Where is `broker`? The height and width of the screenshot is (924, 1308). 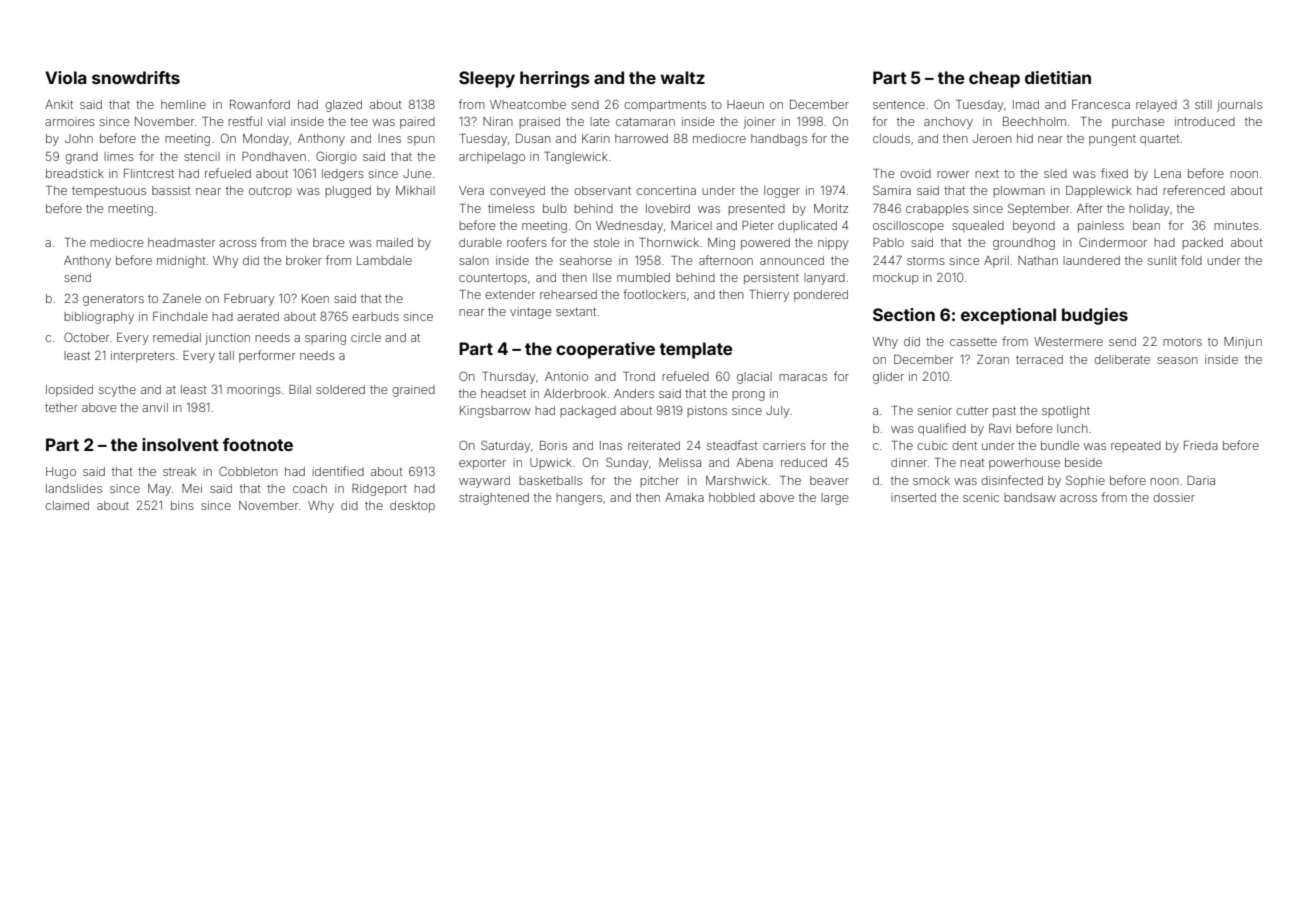 broker is located at coordinates (304, 260).
